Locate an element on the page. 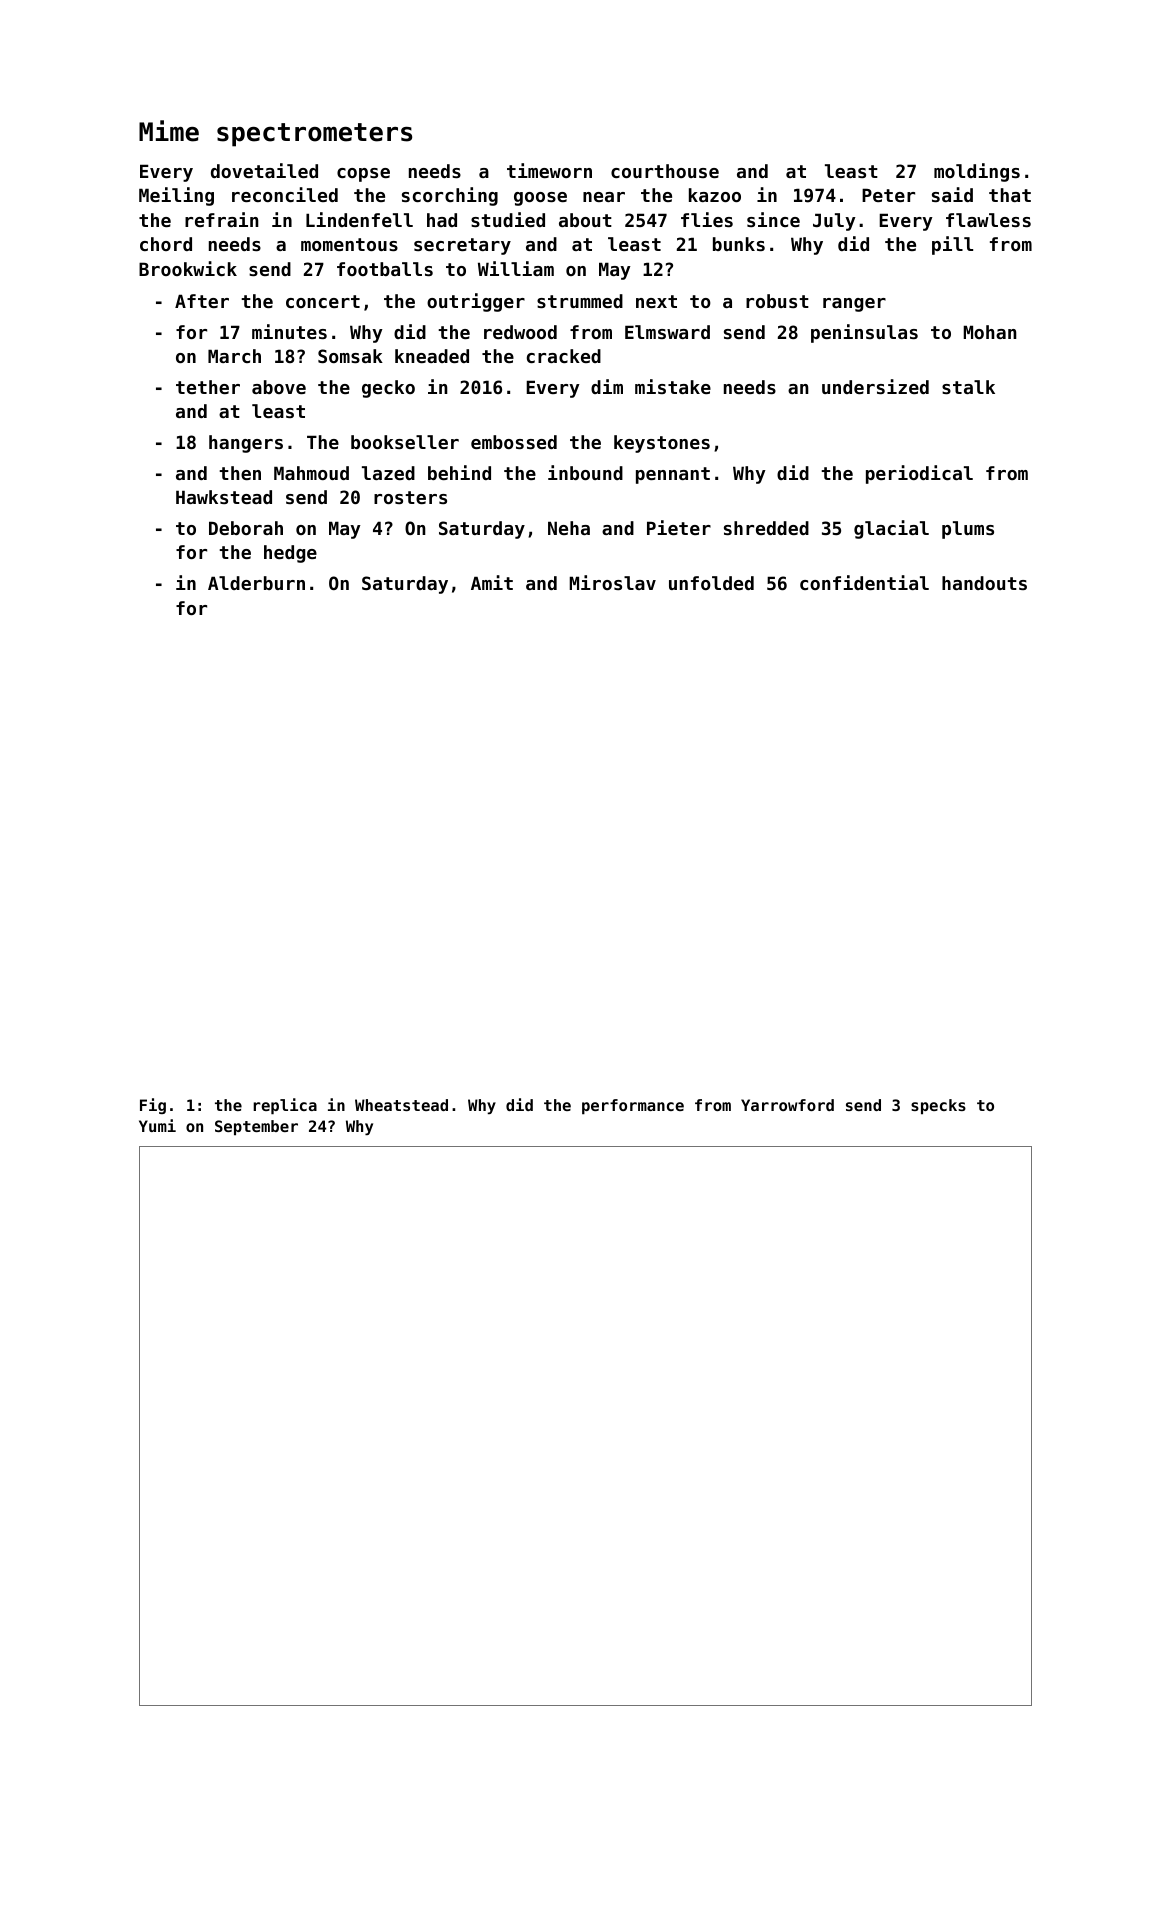  Hawkstead is located at coordinates (224, 497).
